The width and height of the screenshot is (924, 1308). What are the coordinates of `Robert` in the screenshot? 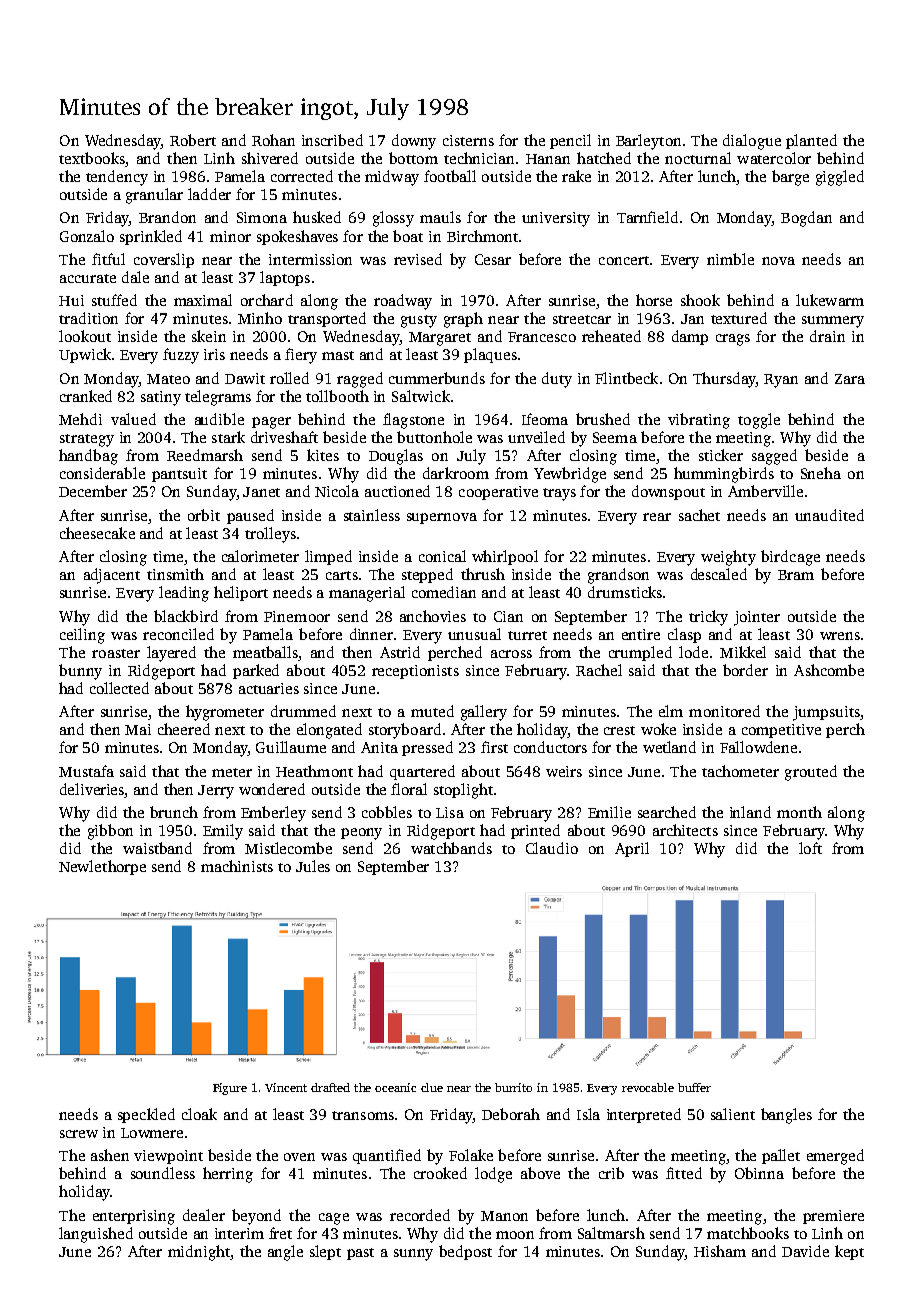 It's located at (193, 140).
